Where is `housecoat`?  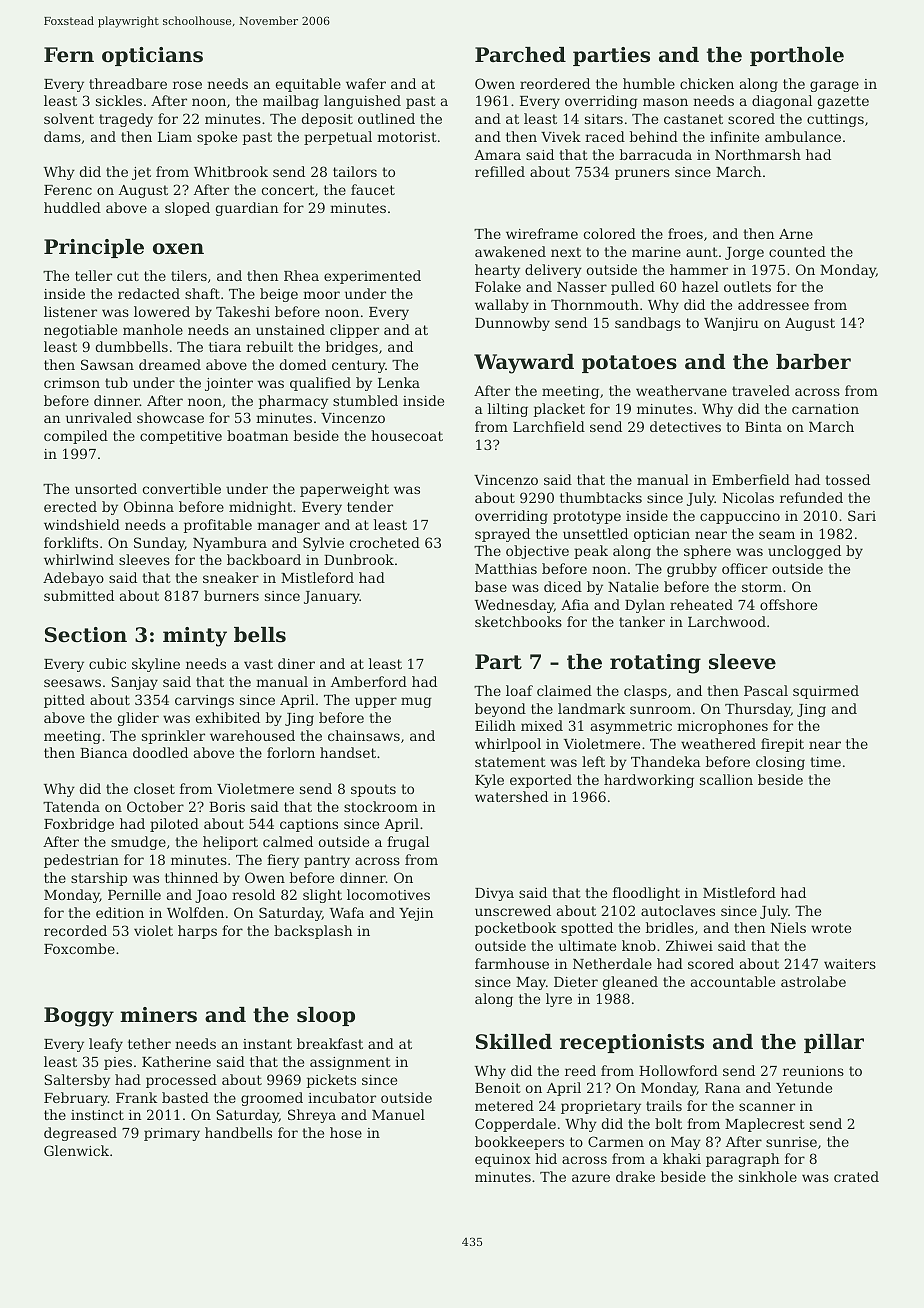
housecoat is located at coordinates (407, 435).
